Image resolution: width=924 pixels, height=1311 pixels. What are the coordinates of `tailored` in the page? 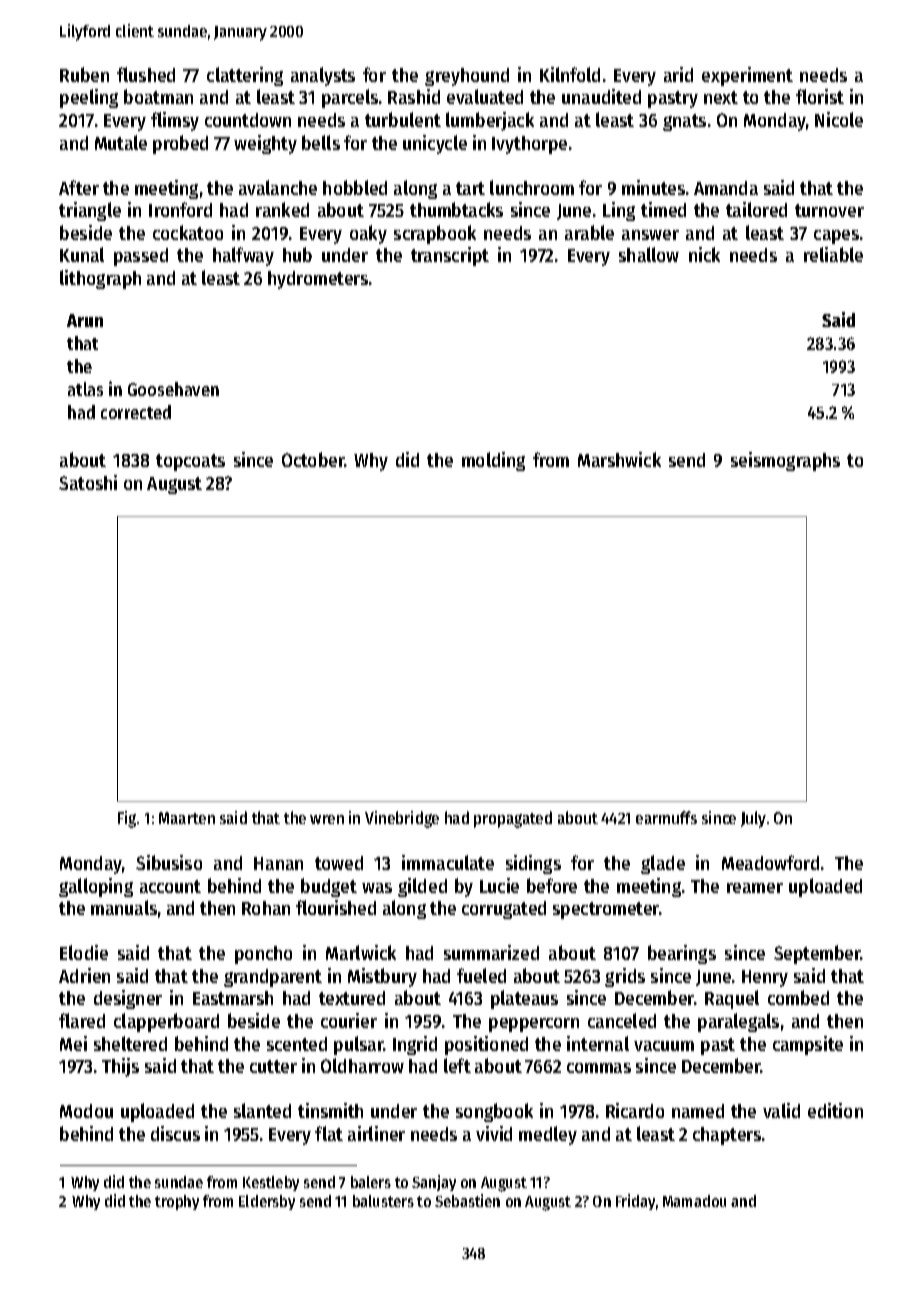 It's located at (756, 209).
